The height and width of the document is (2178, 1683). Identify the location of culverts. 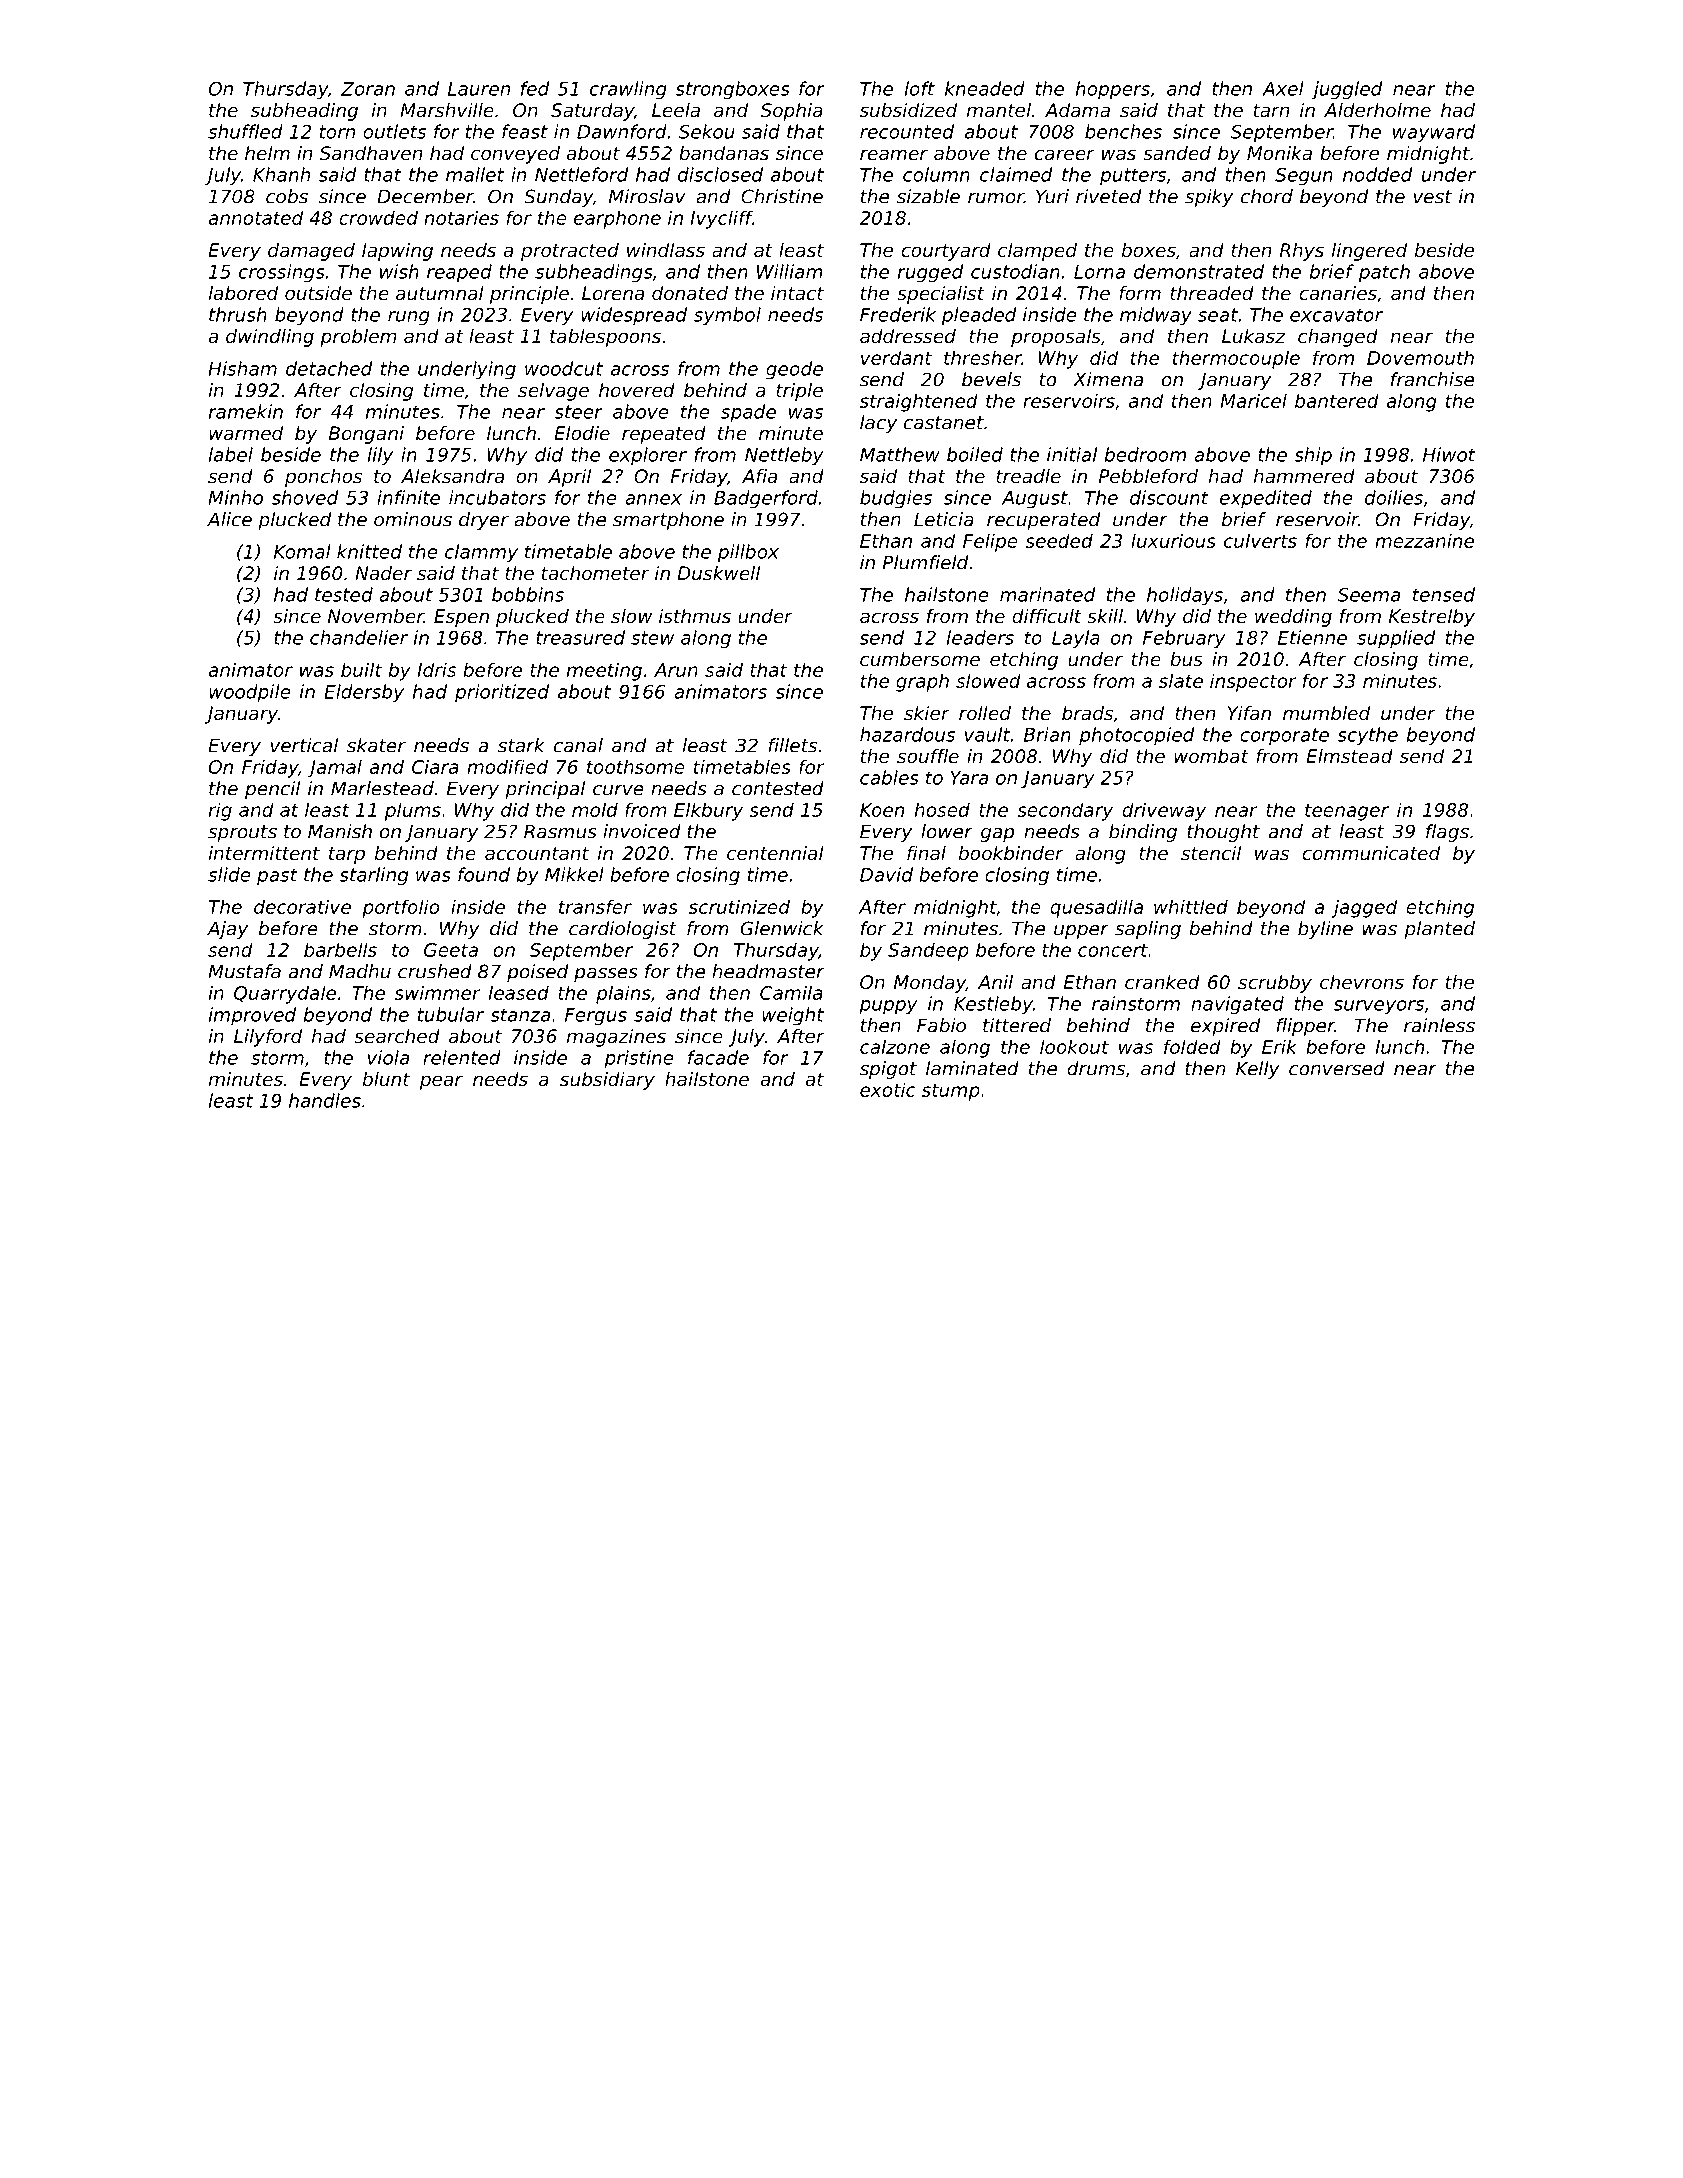
(1260, 540).
